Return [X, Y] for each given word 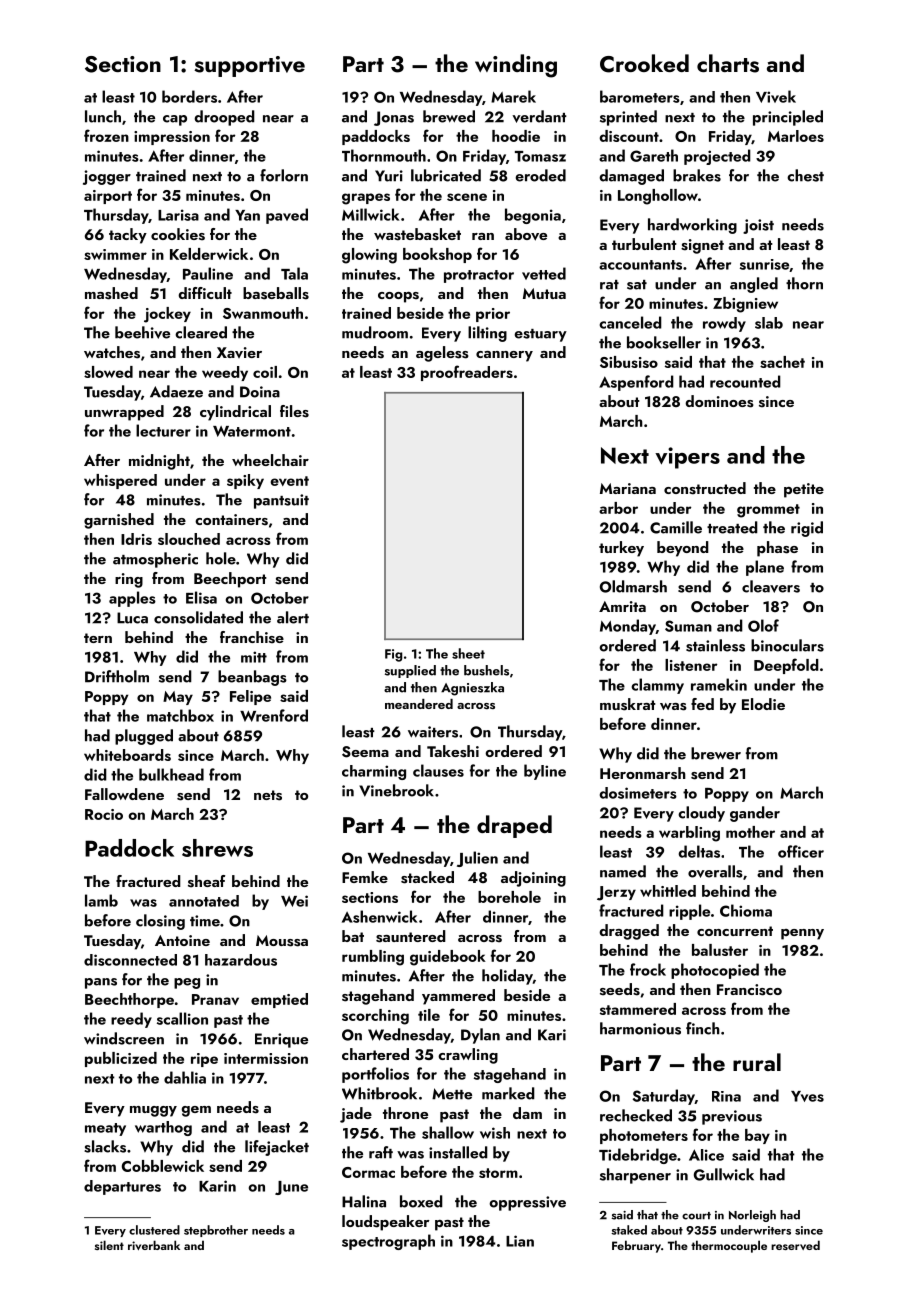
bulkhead [171, 774]
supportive [249, 66]
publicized [121, 1059]
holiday [507, 977]
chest [805, 175]
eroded [540, 175]
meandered [419, 704]
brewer [716, 753]
